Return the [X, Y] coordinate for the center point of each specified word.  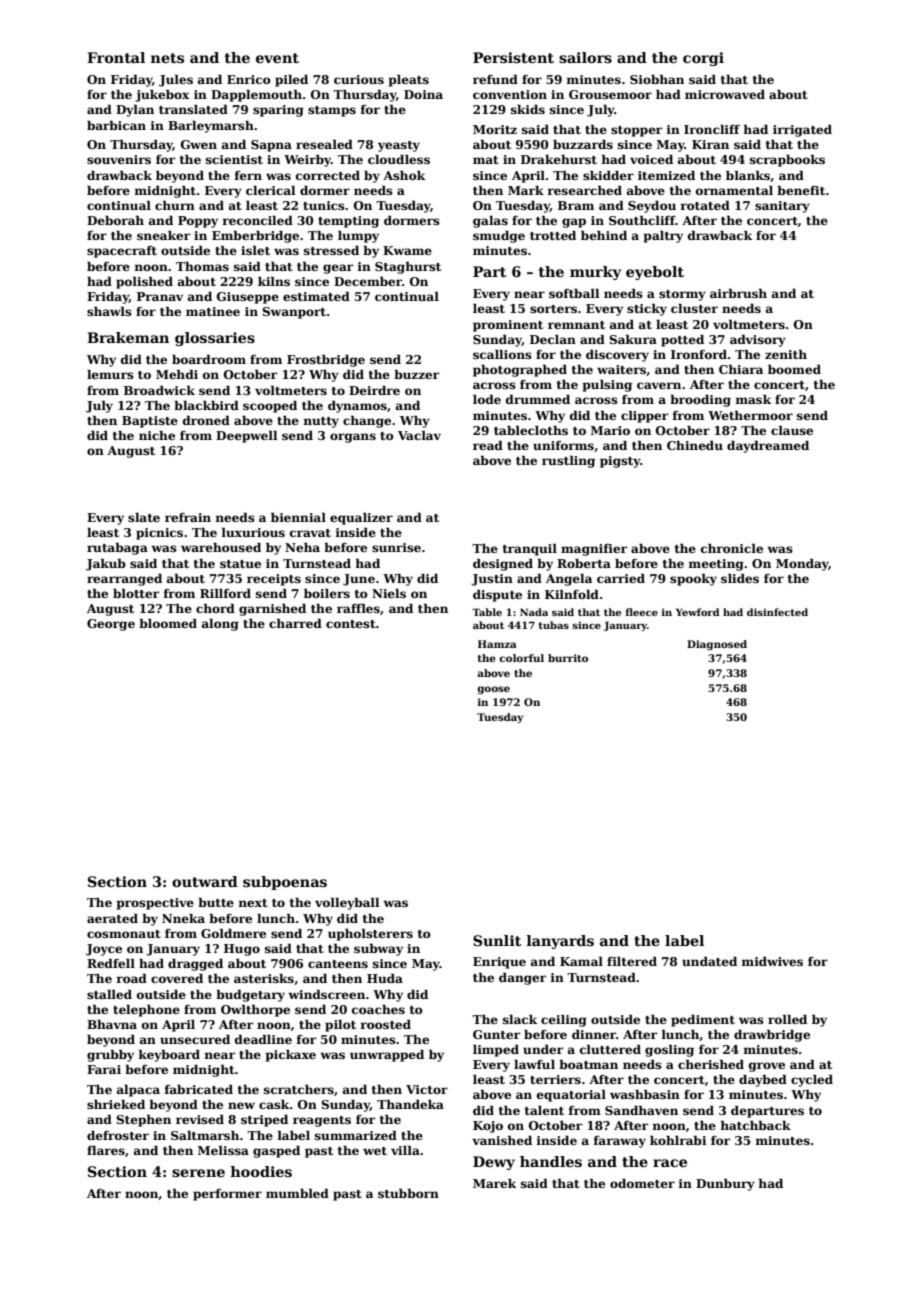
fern [248, 175]
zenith [786, 354]
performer [227, 1195]
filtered [632, 961]
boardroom [209, 359]
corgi [703, 59]
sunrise [396, 547]
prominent [508, 326]
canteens [338, 964]
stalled [109, 994]
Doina [423, 94]
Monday [802, 564]
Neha [302, 547]
